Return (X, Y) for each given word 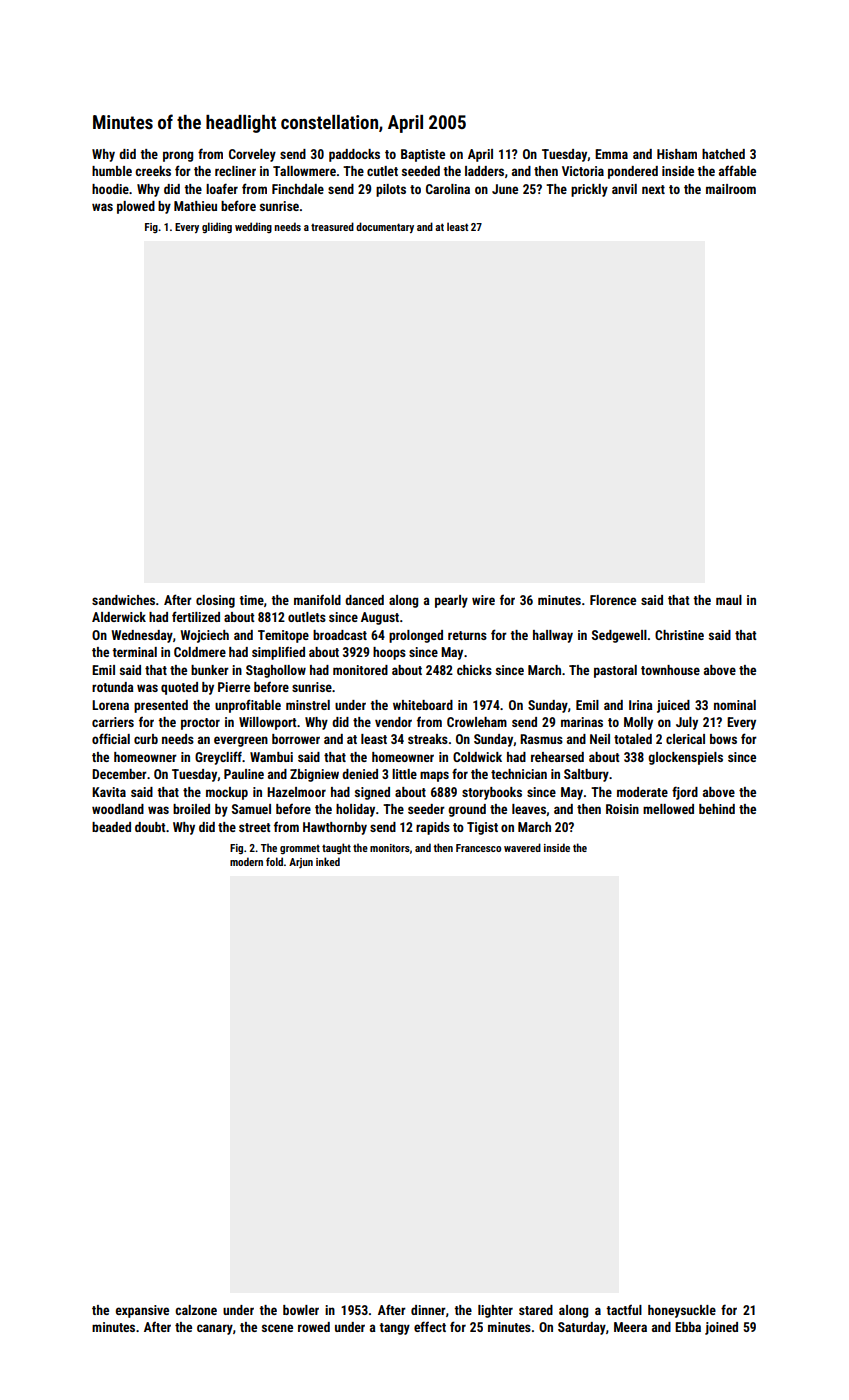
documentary (385, 227)
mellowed (668, 809)
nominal (735, 705)
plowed (136, 207)
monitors (390, 848)
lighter (495, 1311)
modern (246, 861)
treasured (332, 226)
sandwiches (123, 600)
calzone (196, 1310)
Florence (613, 600)
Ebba (688, 1327)
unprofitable (248, 706)
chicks (474, 670)
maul (729, 600)
